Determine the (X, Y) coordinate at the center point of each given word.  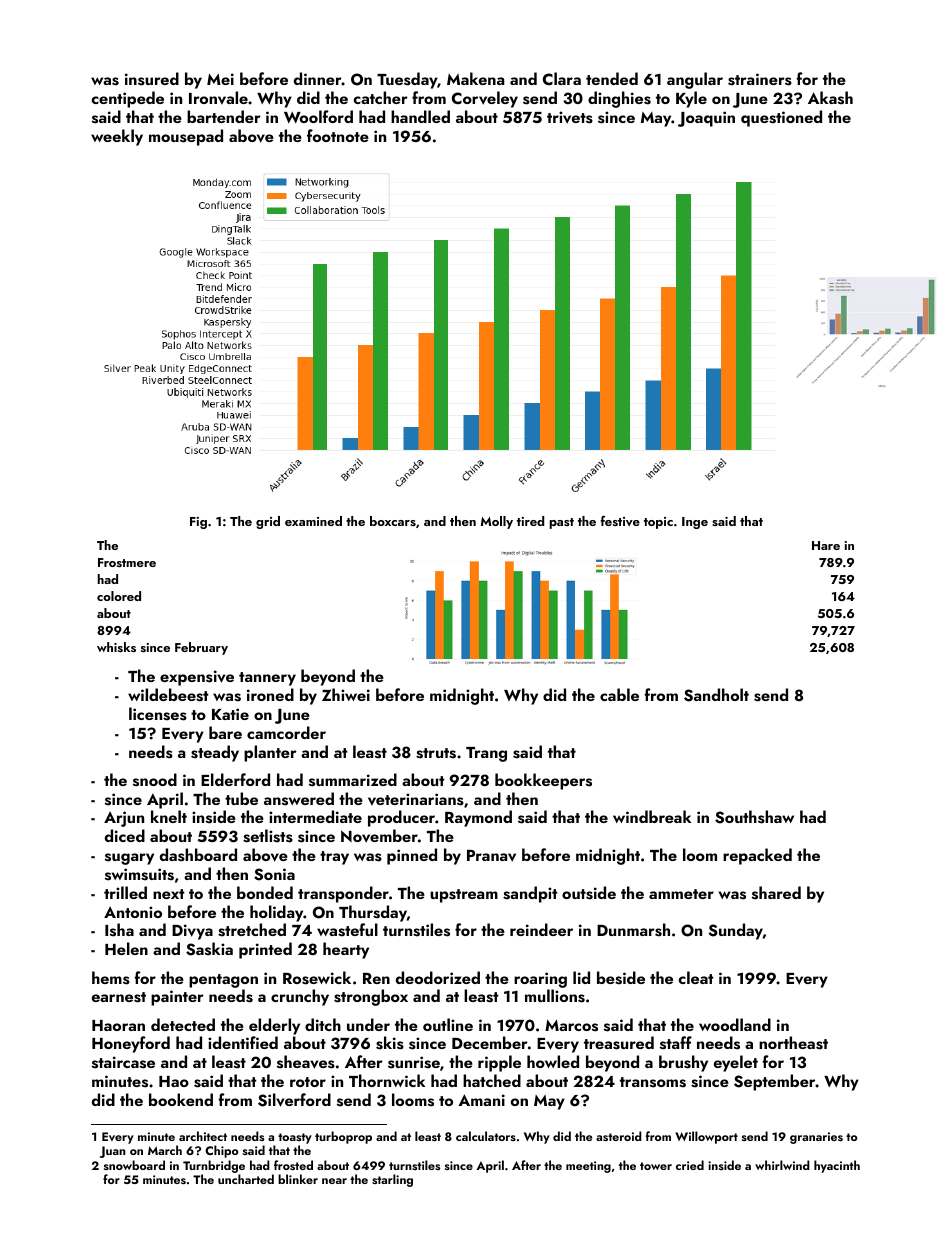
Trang (486, 754)
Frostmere (127, 562)
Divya (192, 932)
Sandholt (716, 695)
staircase (123, 1062)
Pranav (491, 856)
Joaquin (706, 119)
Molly (497, 522)
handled (420, 116)
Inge (695, 523)
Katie (230, 714)
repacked (757, 856)
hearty (346, 950)
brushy (683, 1063)
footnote (338, 135)
